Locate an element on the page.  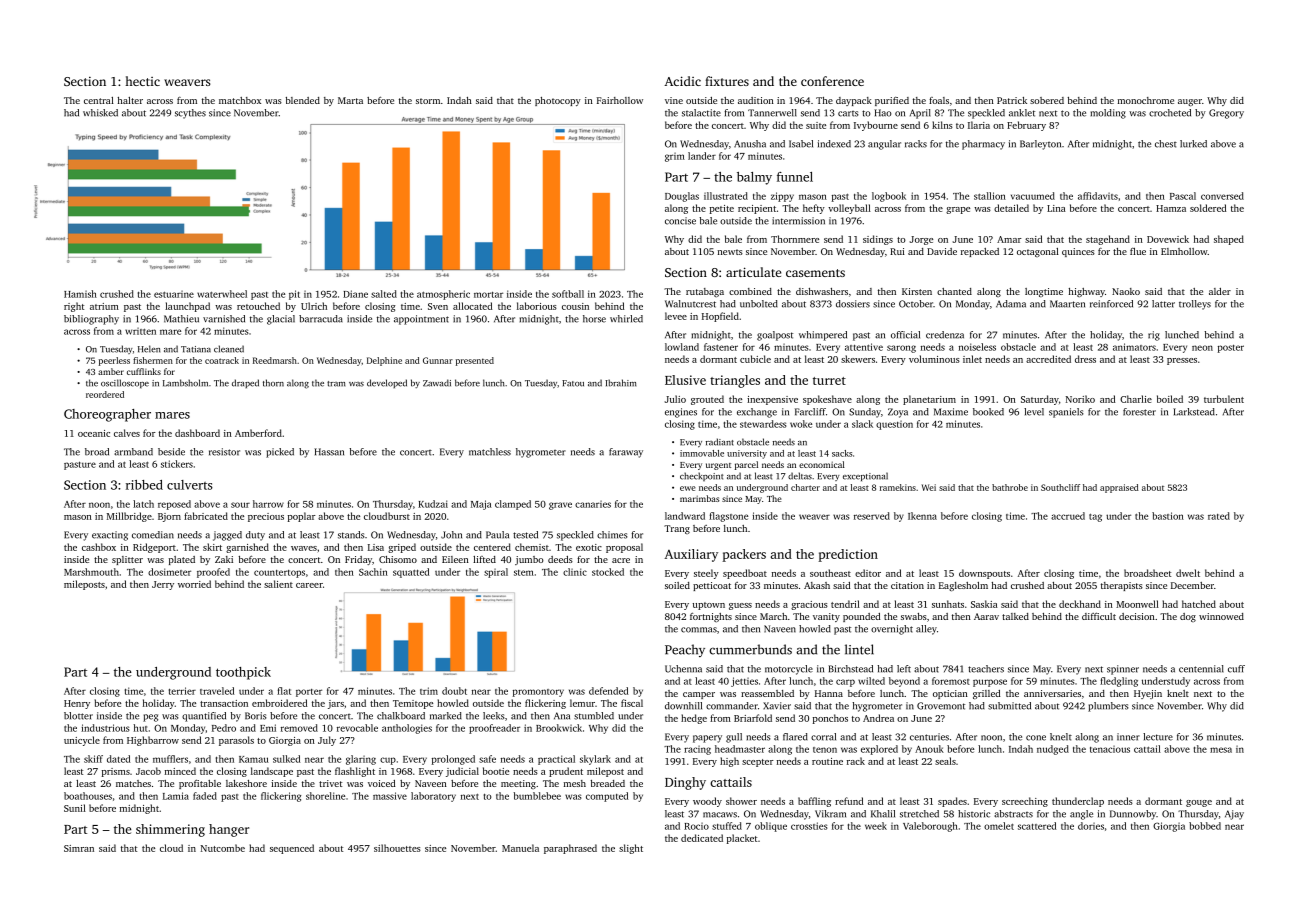
laborious is located at coordinates (537, 306).
